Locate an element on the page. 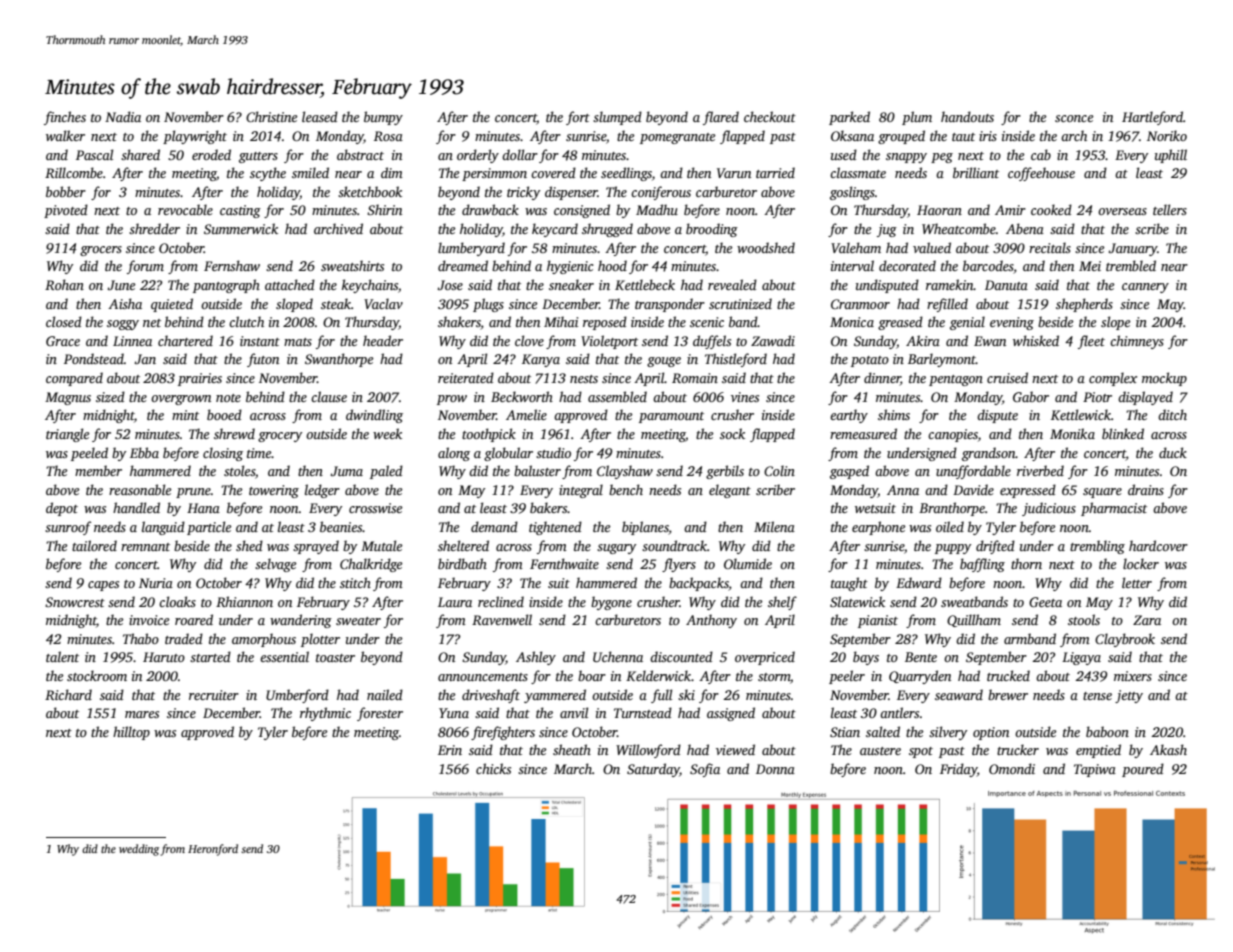 This page has height=952, width=1233. uphill is located at coordinates (1171, 156).
